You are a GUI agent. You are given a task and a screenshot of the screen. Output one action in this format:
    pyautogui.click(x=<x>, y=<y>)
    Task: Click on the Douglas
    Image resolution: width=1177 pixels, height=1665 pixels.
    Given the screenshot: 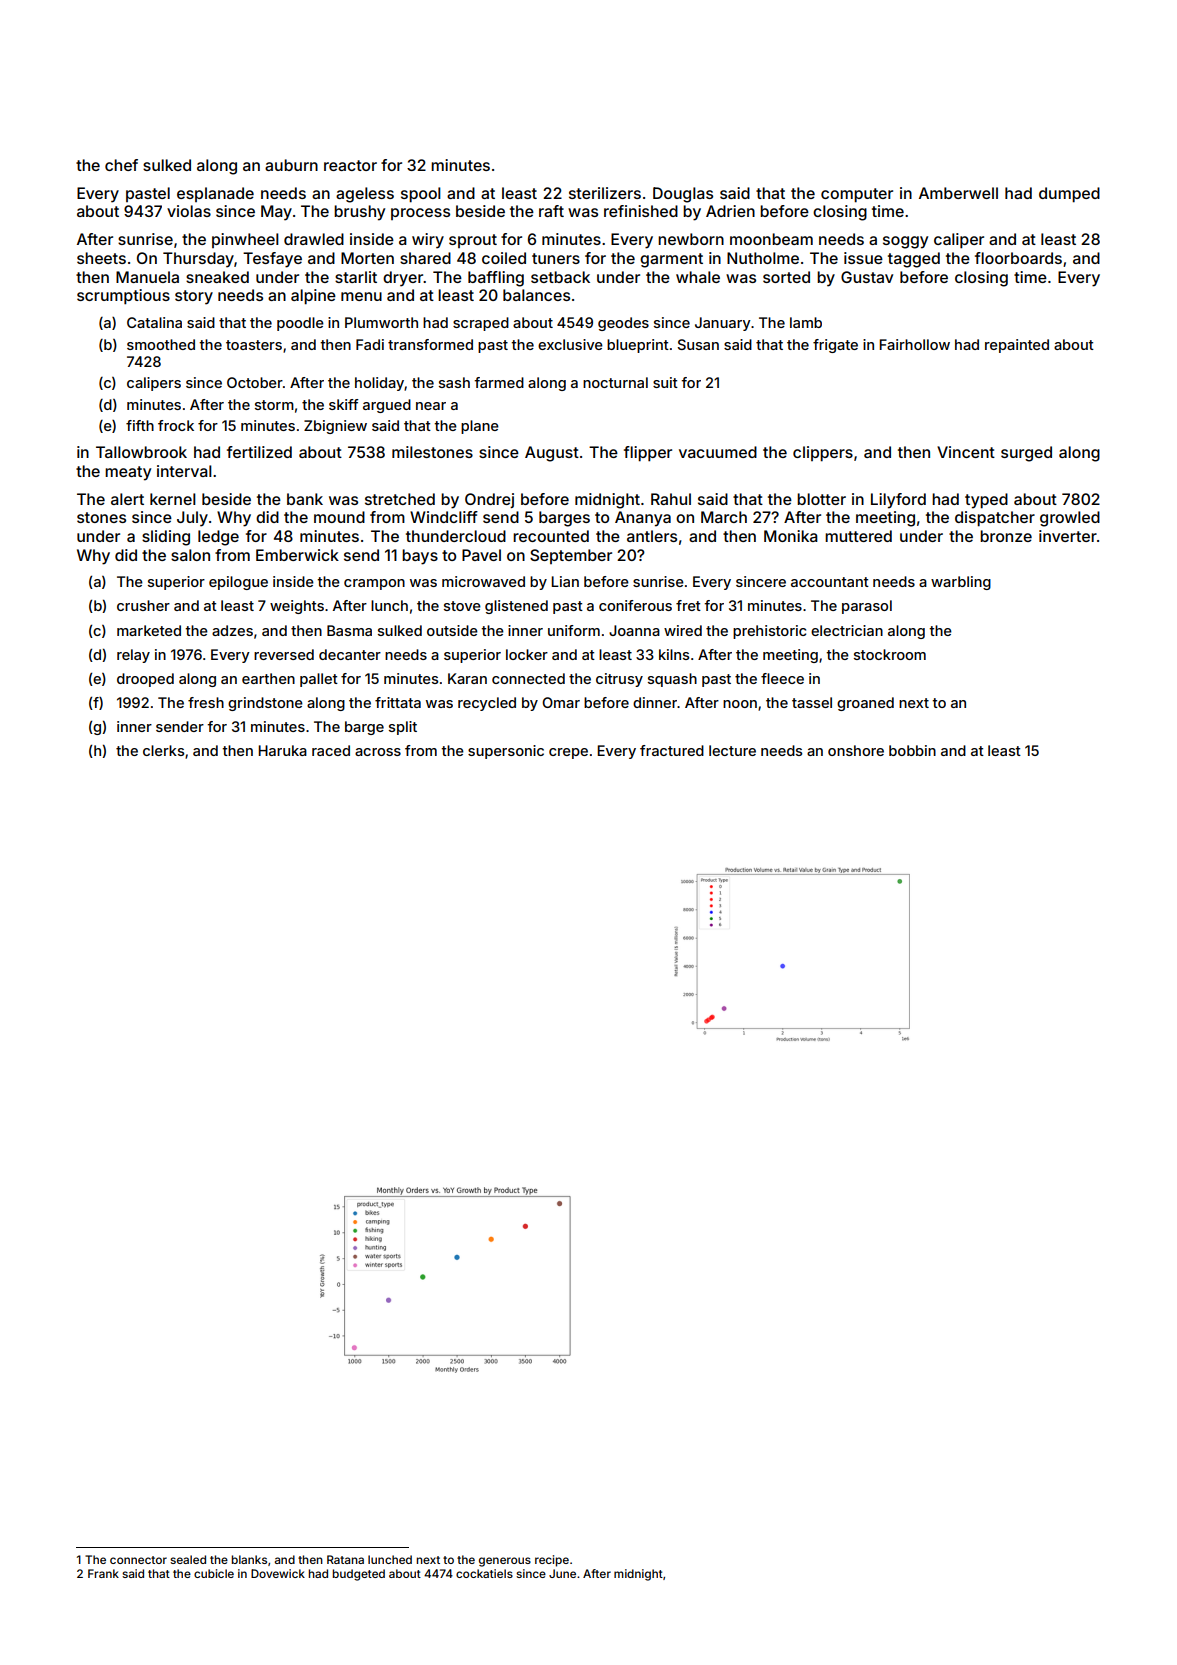 What is the action you would take?
    pyautogui.click(x=683, y=195)
